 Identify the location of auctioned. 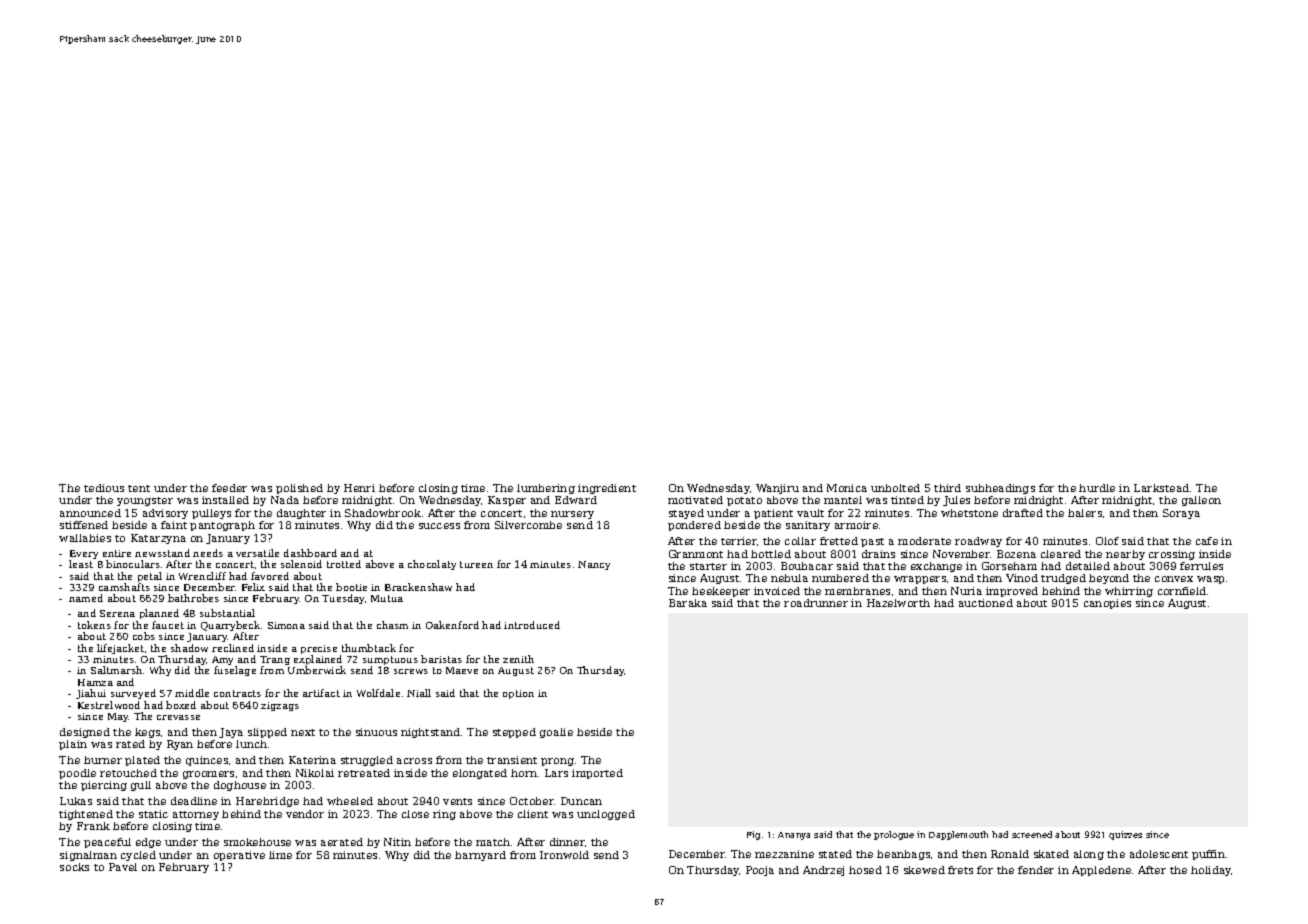
(986, 603).
